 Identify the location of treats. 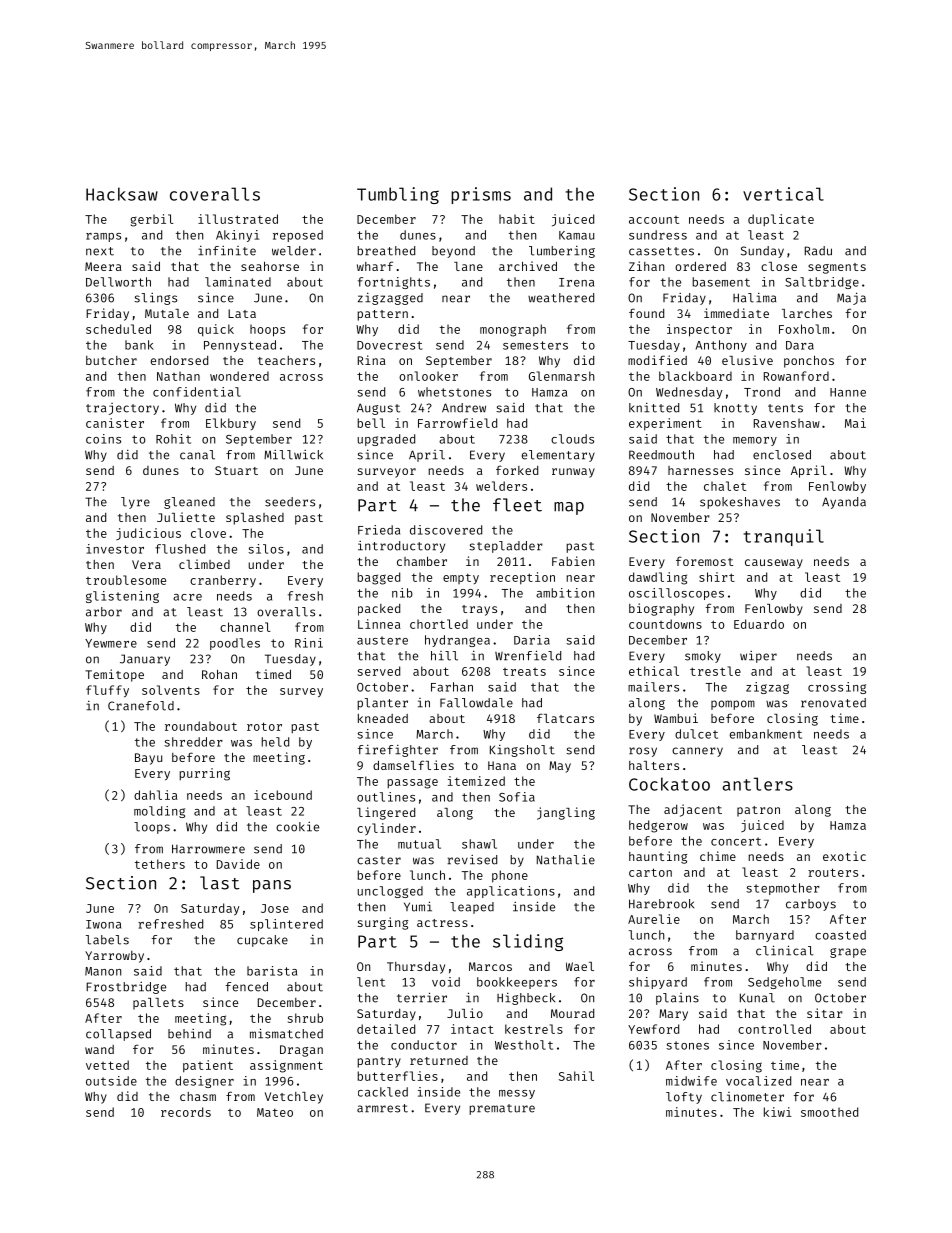
(524, 672).
